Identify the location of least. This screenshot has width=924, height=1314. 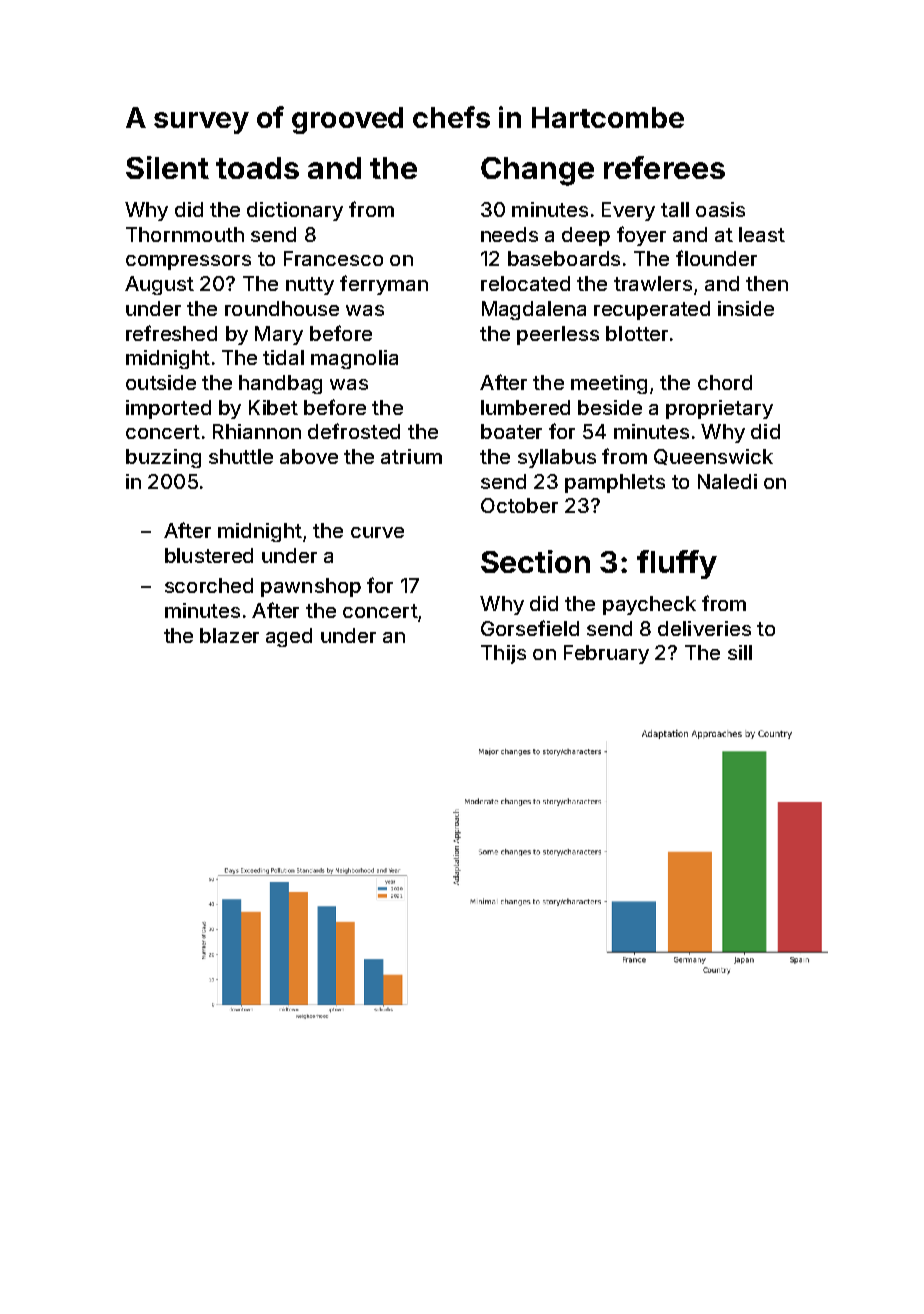
(762, 234).
